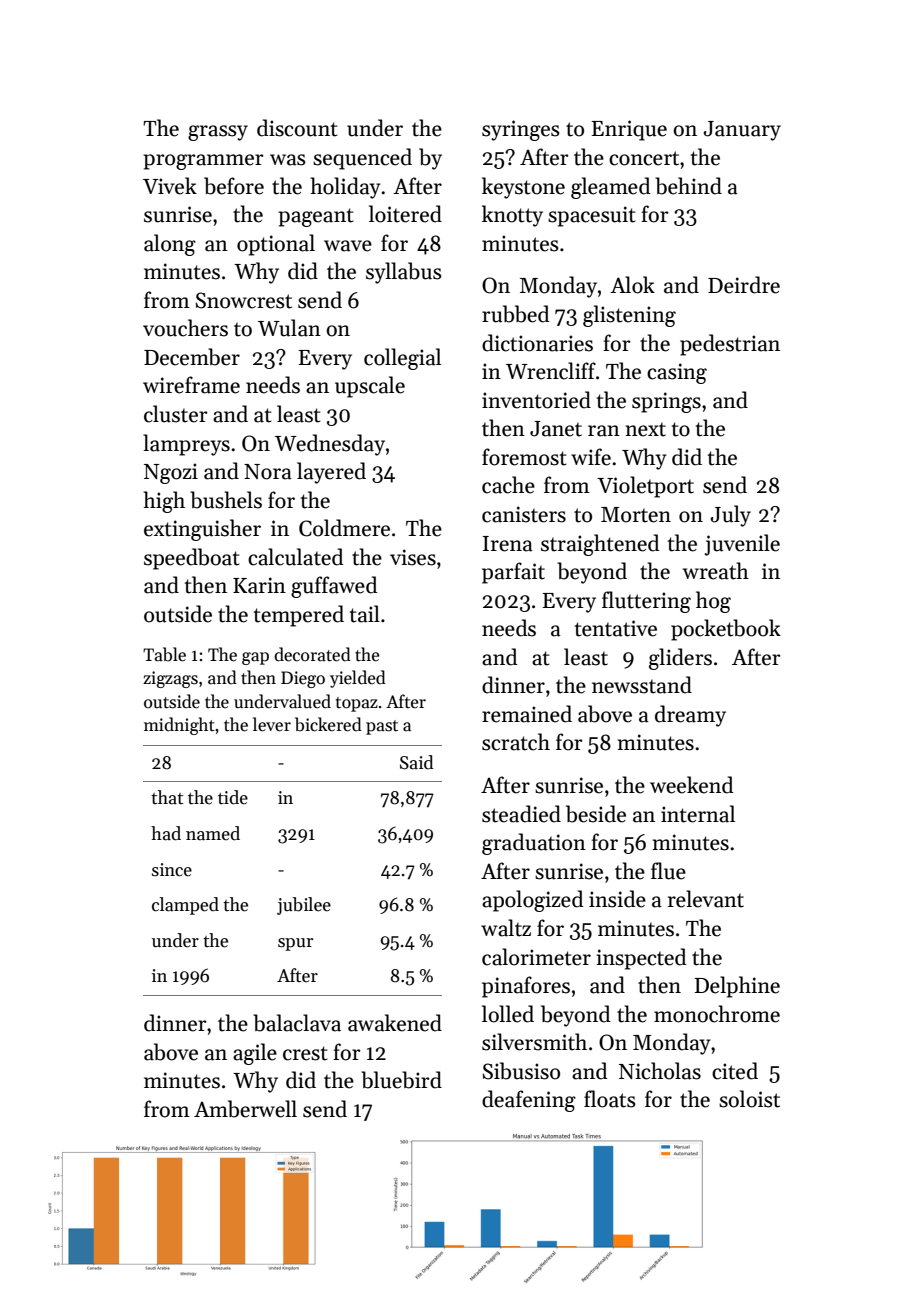  I want to click on deafening, so click(529, 1101).
